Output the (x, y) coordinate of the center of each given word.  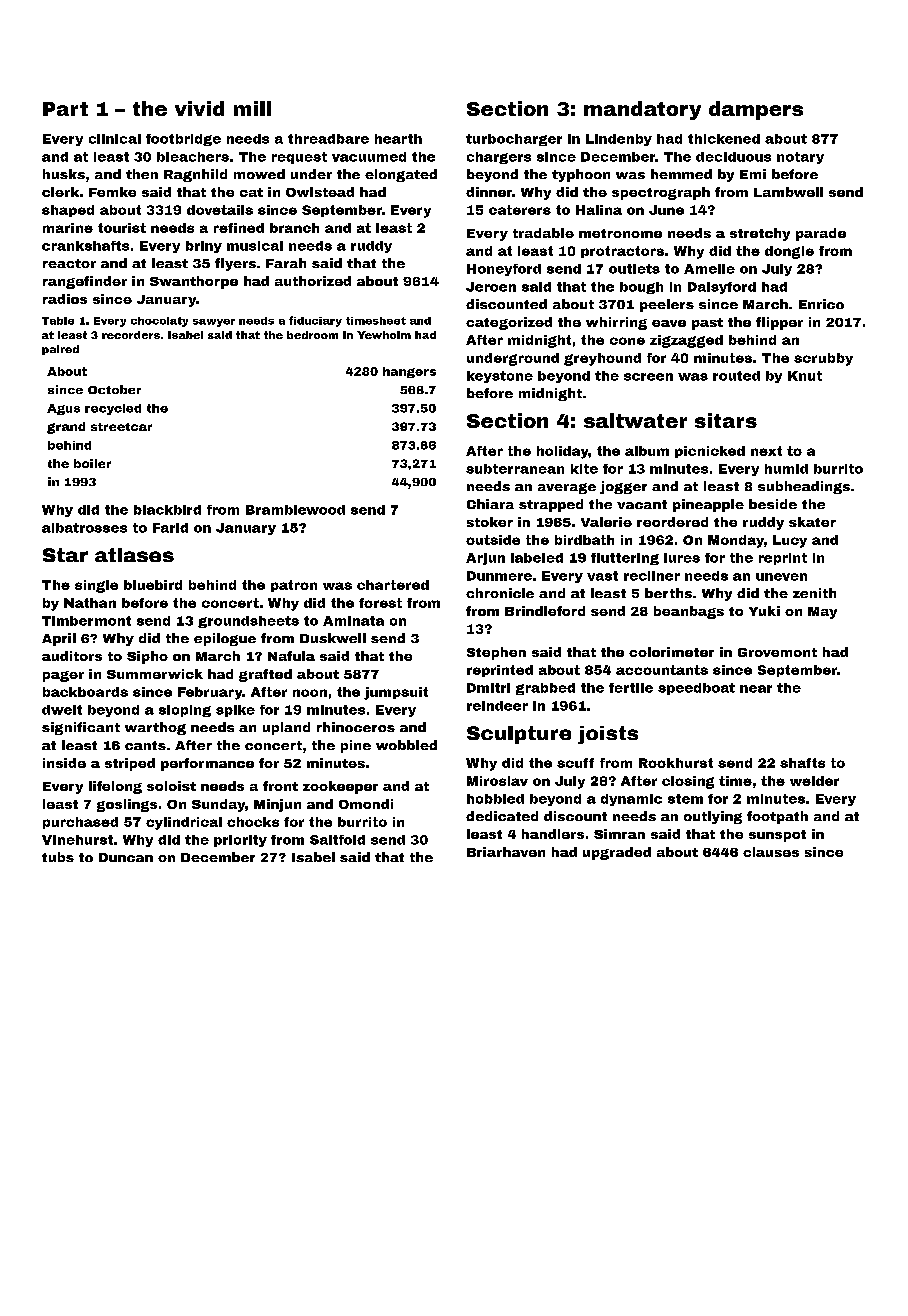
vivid (199, 108)
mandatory (642, 110)
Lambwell (788, 192)
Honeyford (504, 270)
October (114, 389)
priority (240, 841)
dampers (756, 110)
